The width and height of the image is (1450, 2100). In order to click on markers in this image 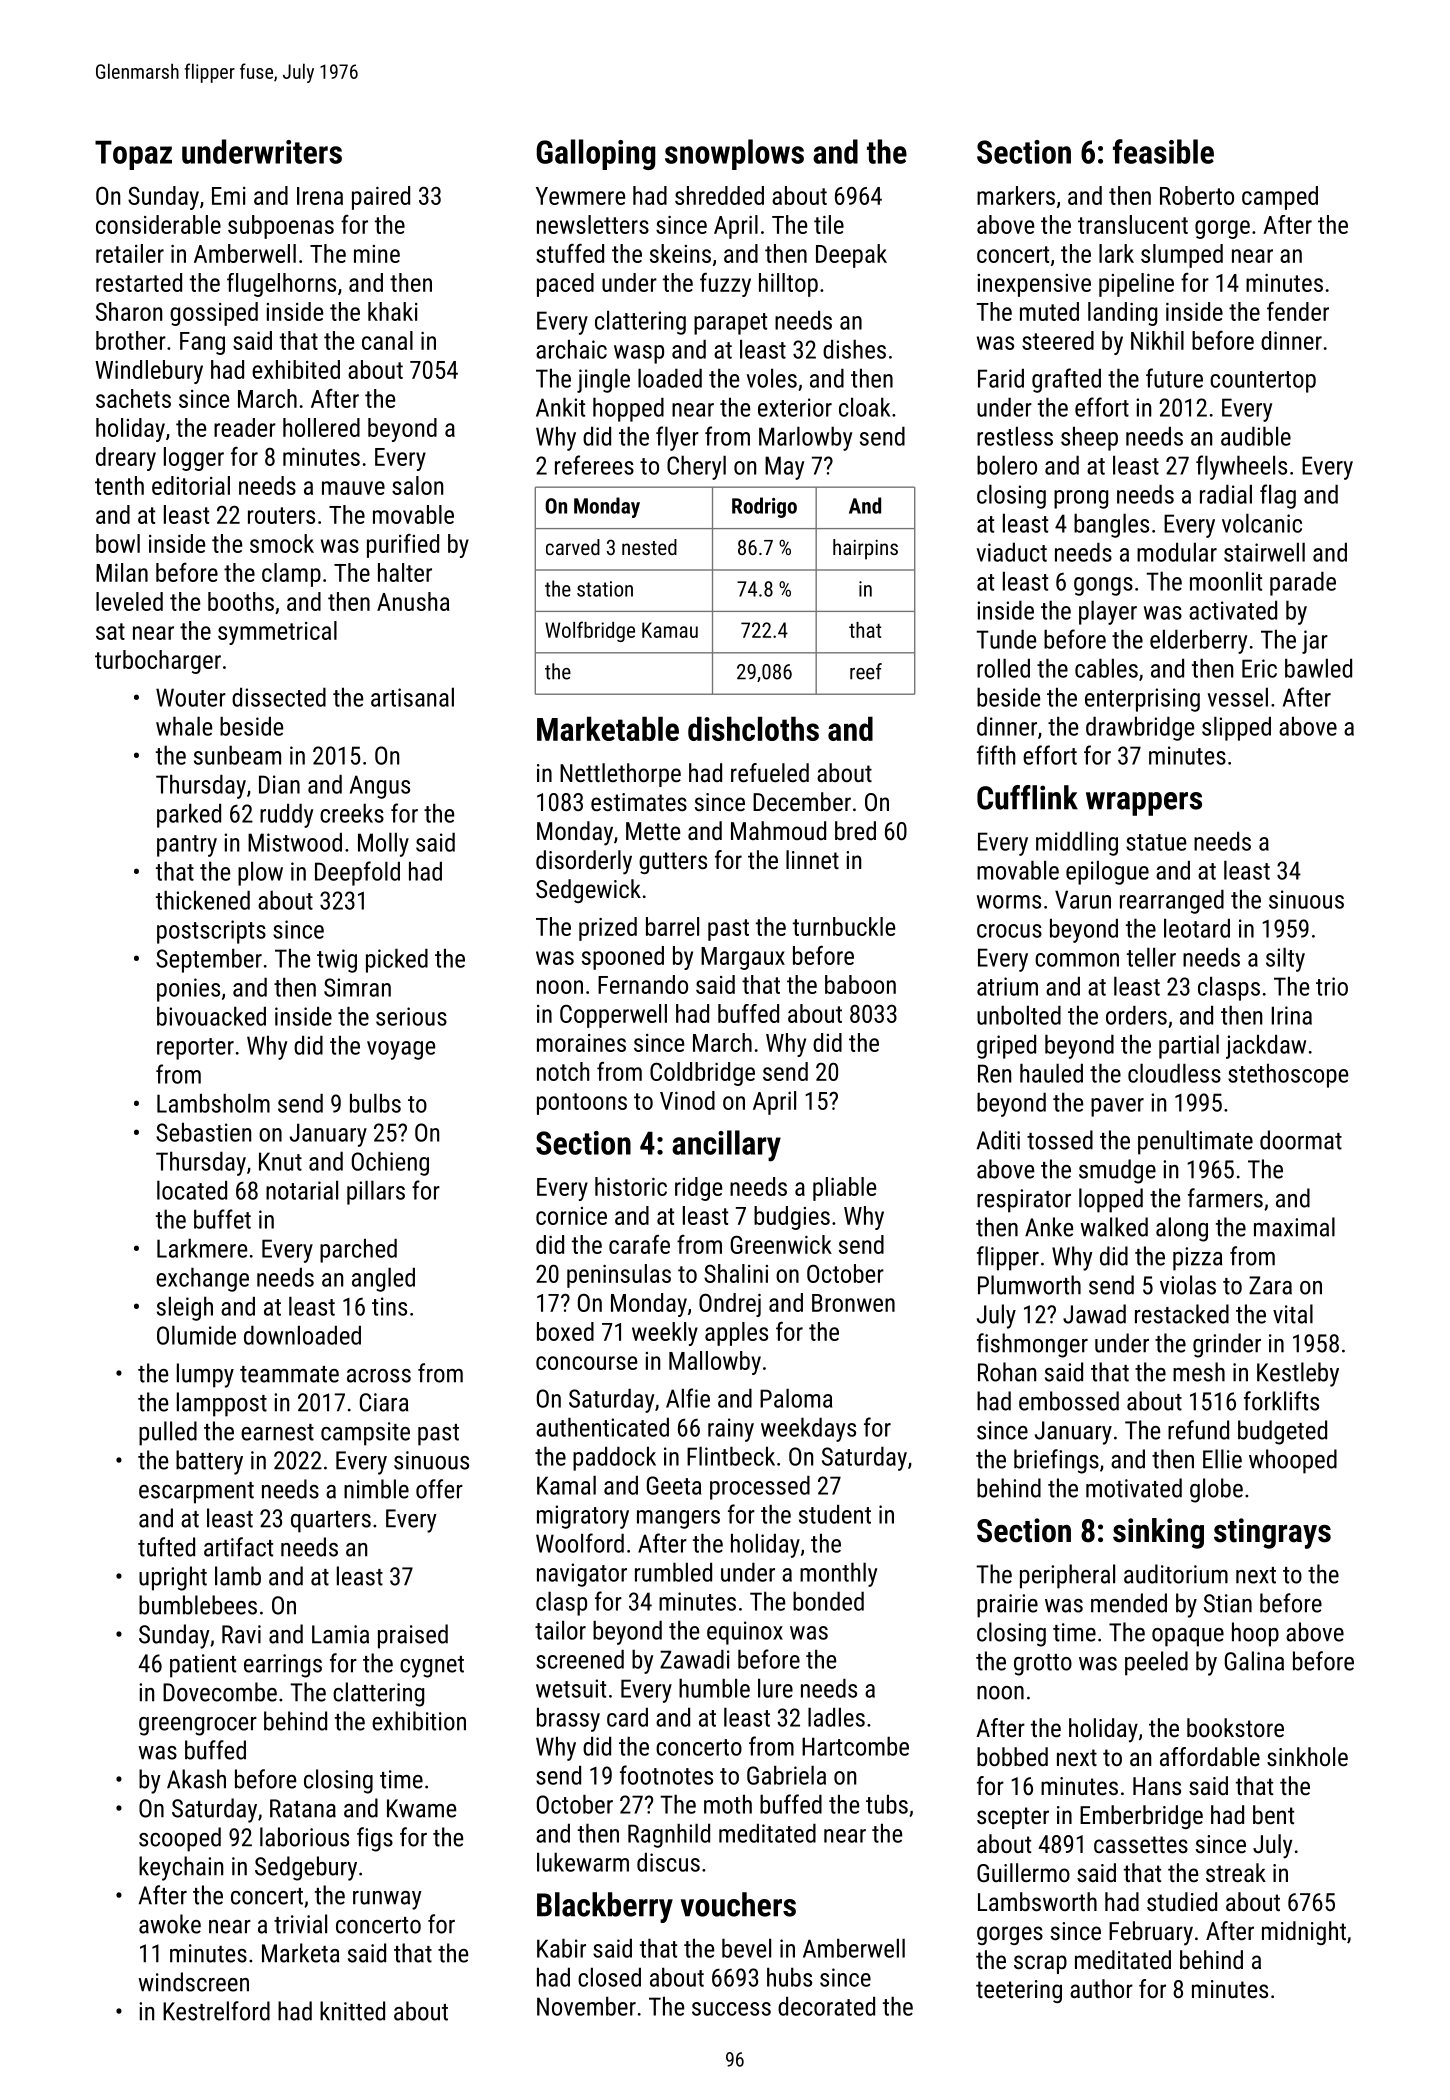, I will do `click(1016, 195)`.
